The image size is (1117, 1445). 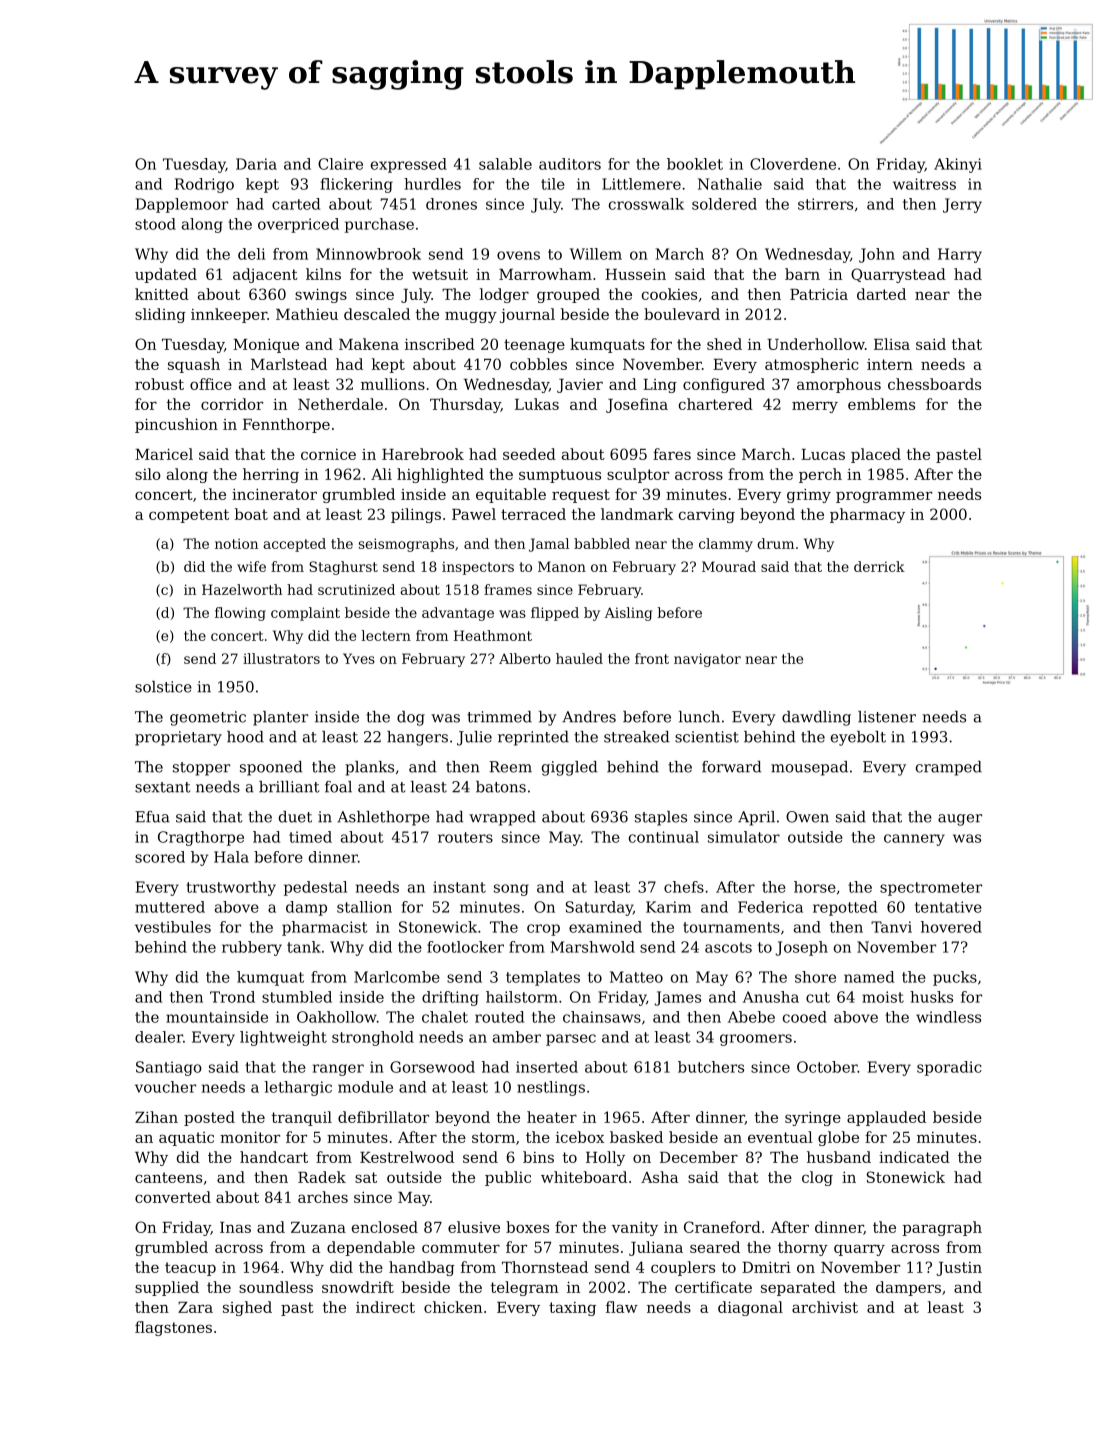 What do you see at coordinates (231, 857) in the image?
I see `Hala` at bounding box center [231, 857].
